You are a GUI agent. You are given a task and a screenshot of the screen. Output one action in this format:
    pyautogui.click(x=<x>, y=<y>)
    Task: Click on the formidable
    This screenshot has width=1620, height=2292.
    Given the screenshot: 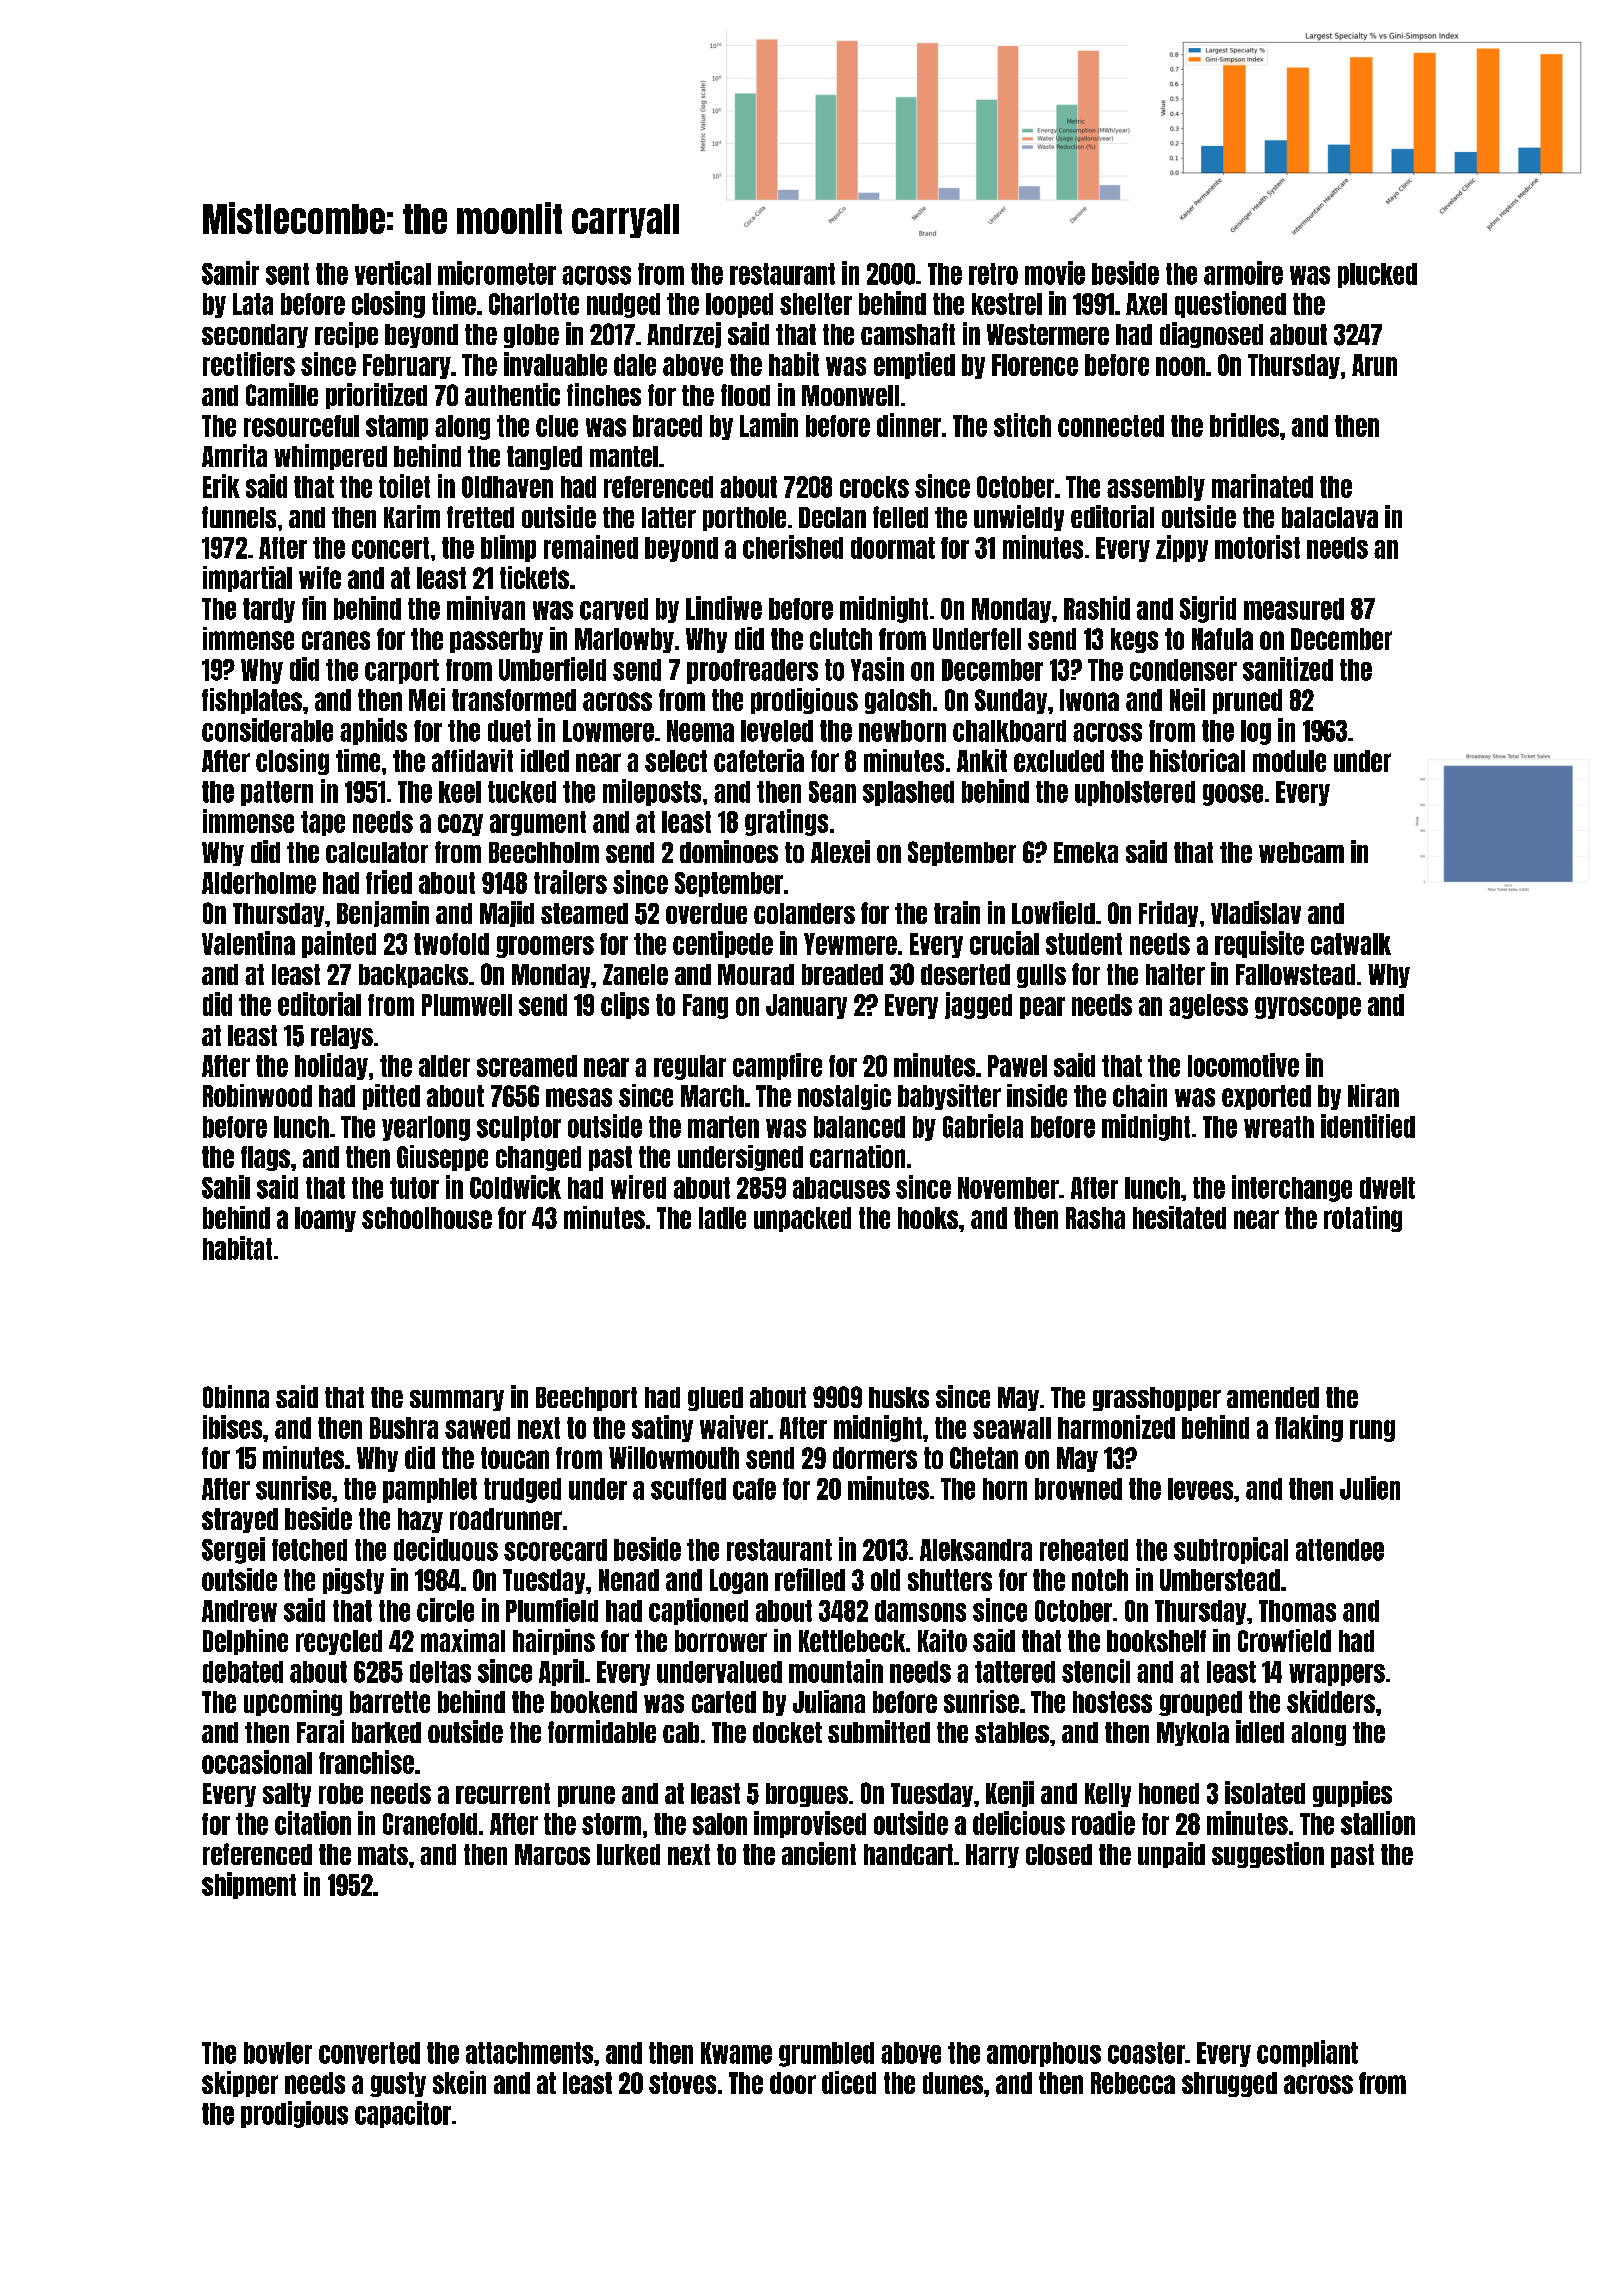 What is the action you would take?
    pyautogui.click(x=602, y=1731)
